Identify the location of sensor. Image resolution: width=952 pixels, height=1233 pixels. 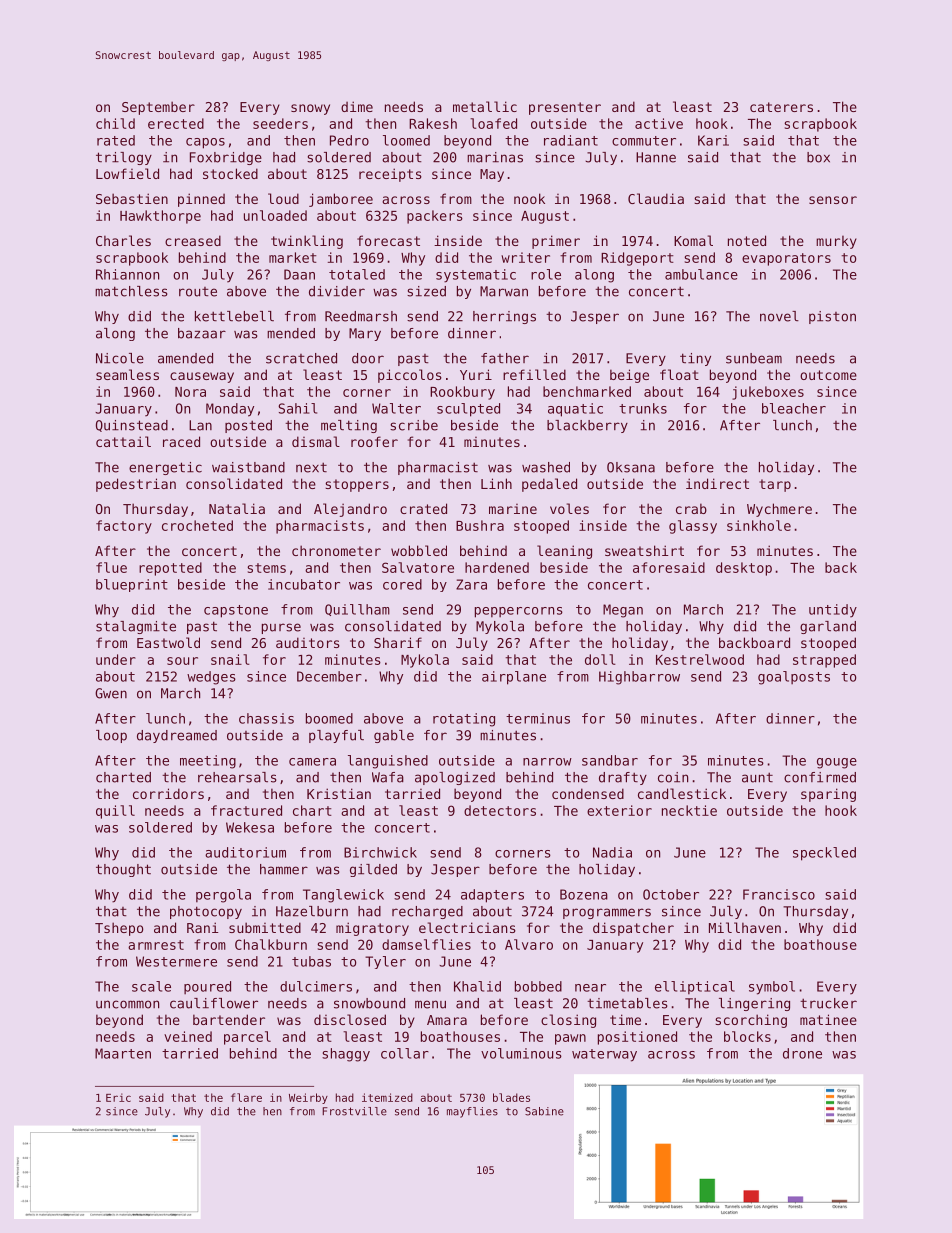
(833, 200).
